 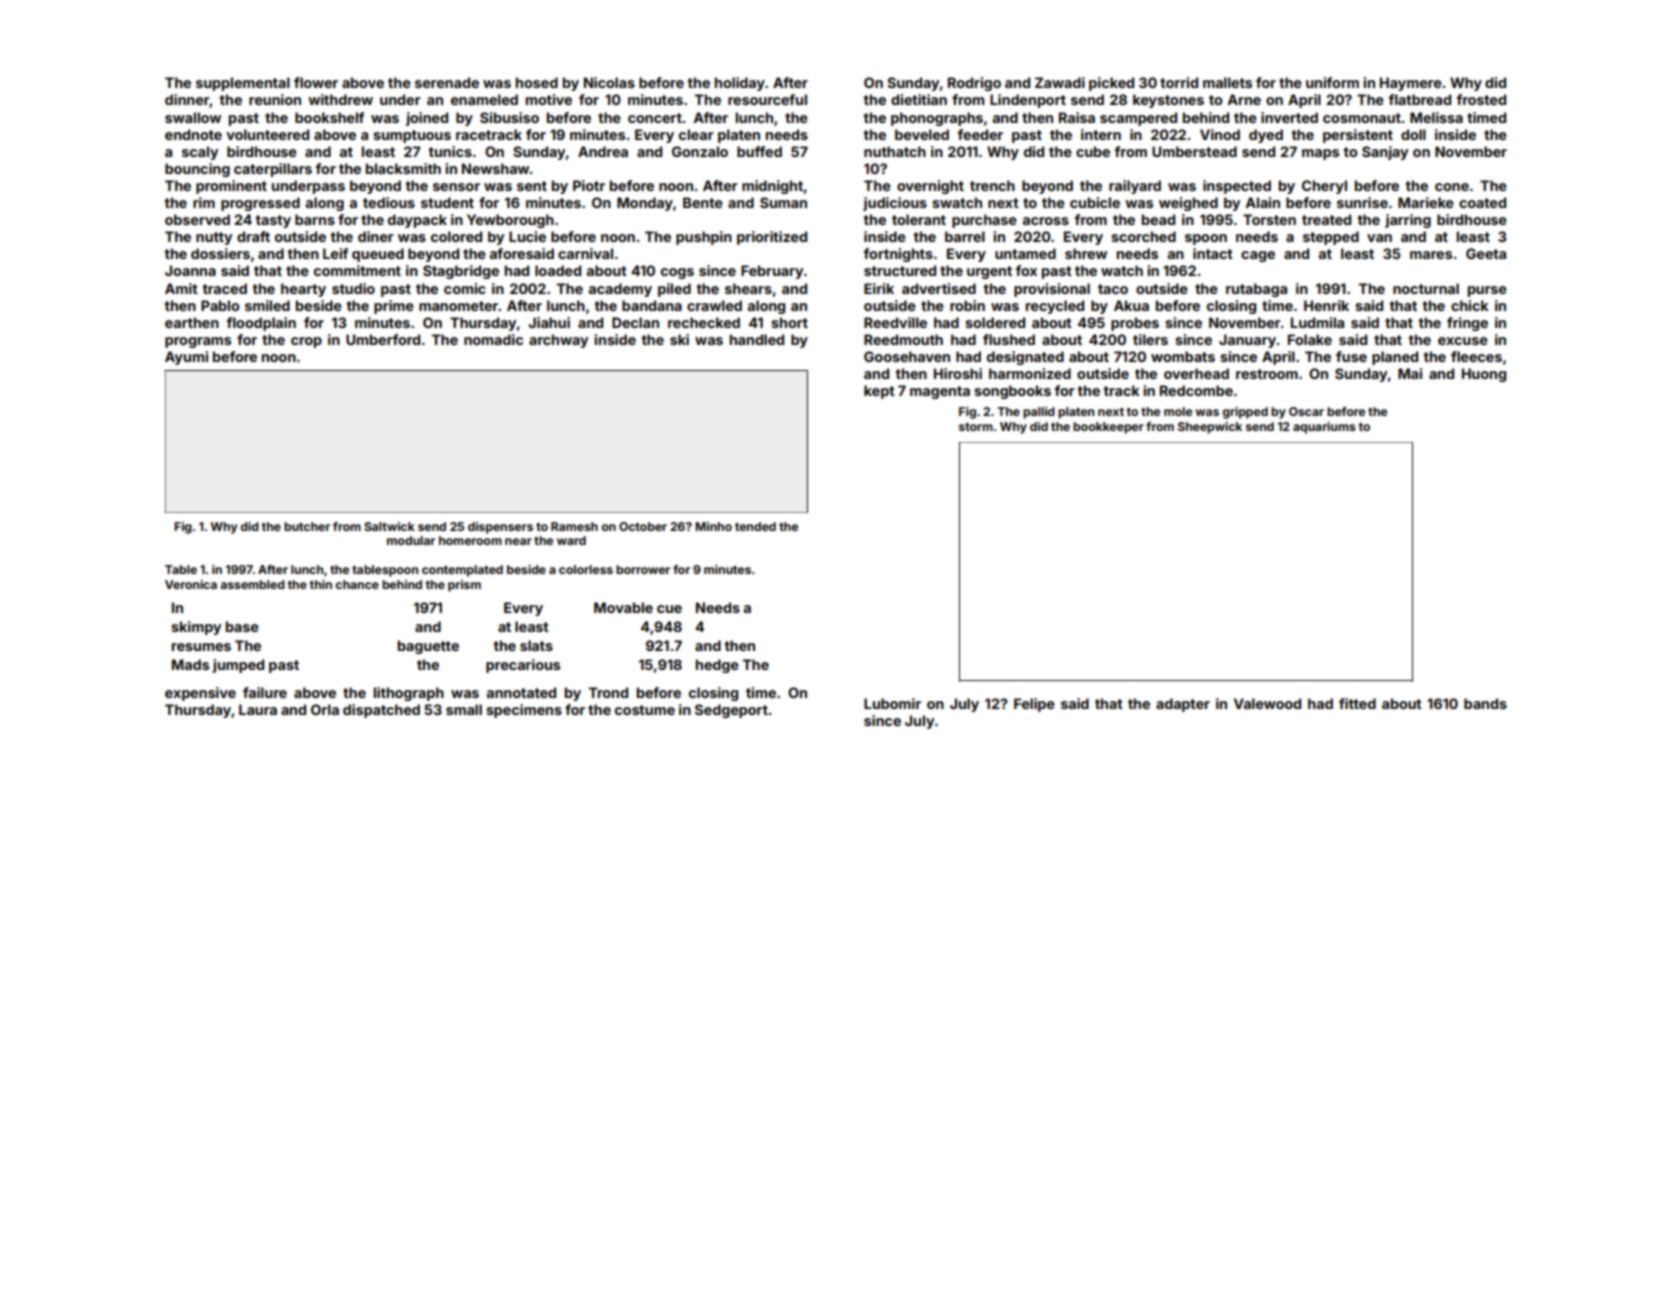 What do you see at coordinates (447, 82) in the page?
I see `serenade` at bounding box center [447, 82].
